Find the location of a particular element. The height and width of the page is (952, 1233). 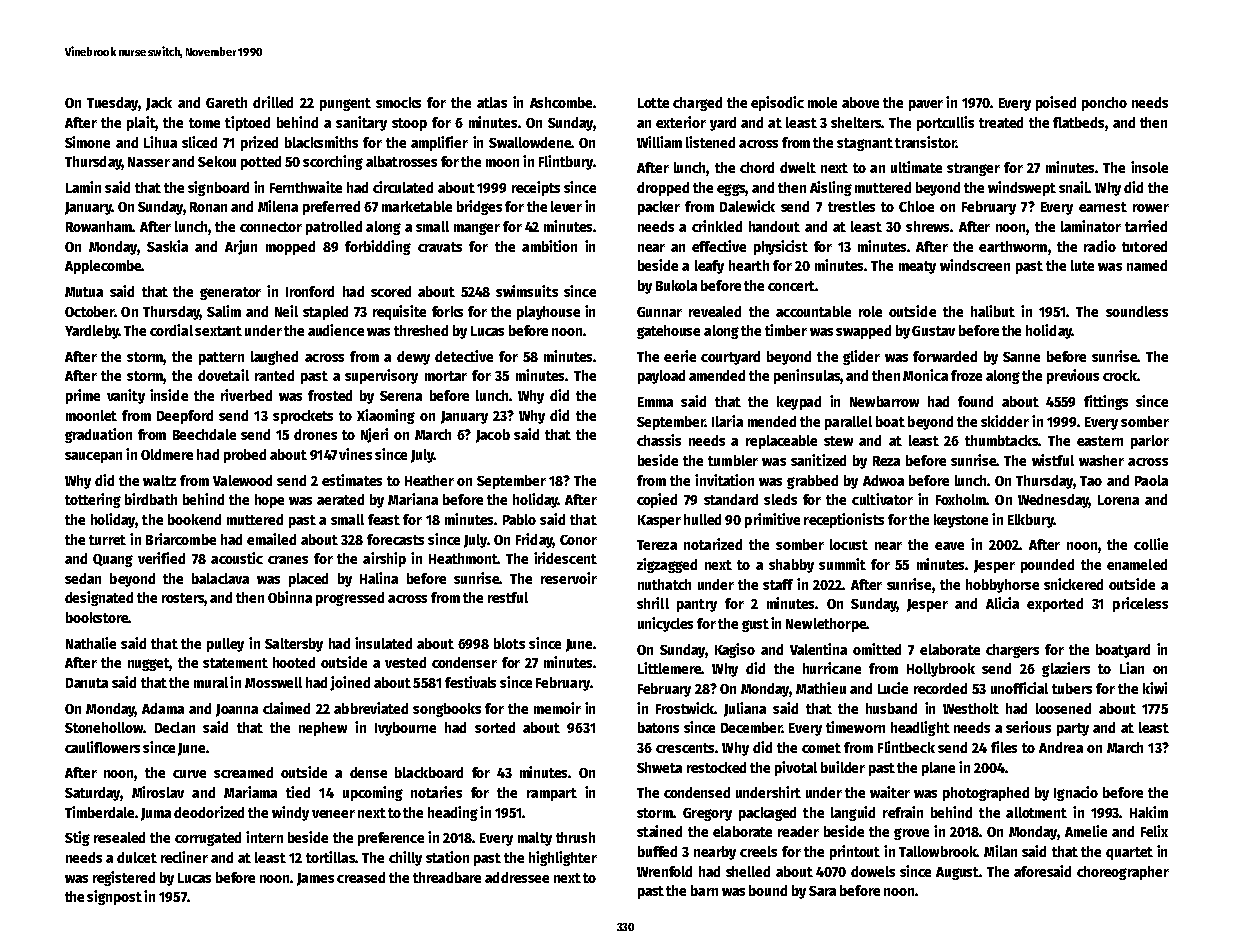

Heathmont is located at coordinates (463, 558).
